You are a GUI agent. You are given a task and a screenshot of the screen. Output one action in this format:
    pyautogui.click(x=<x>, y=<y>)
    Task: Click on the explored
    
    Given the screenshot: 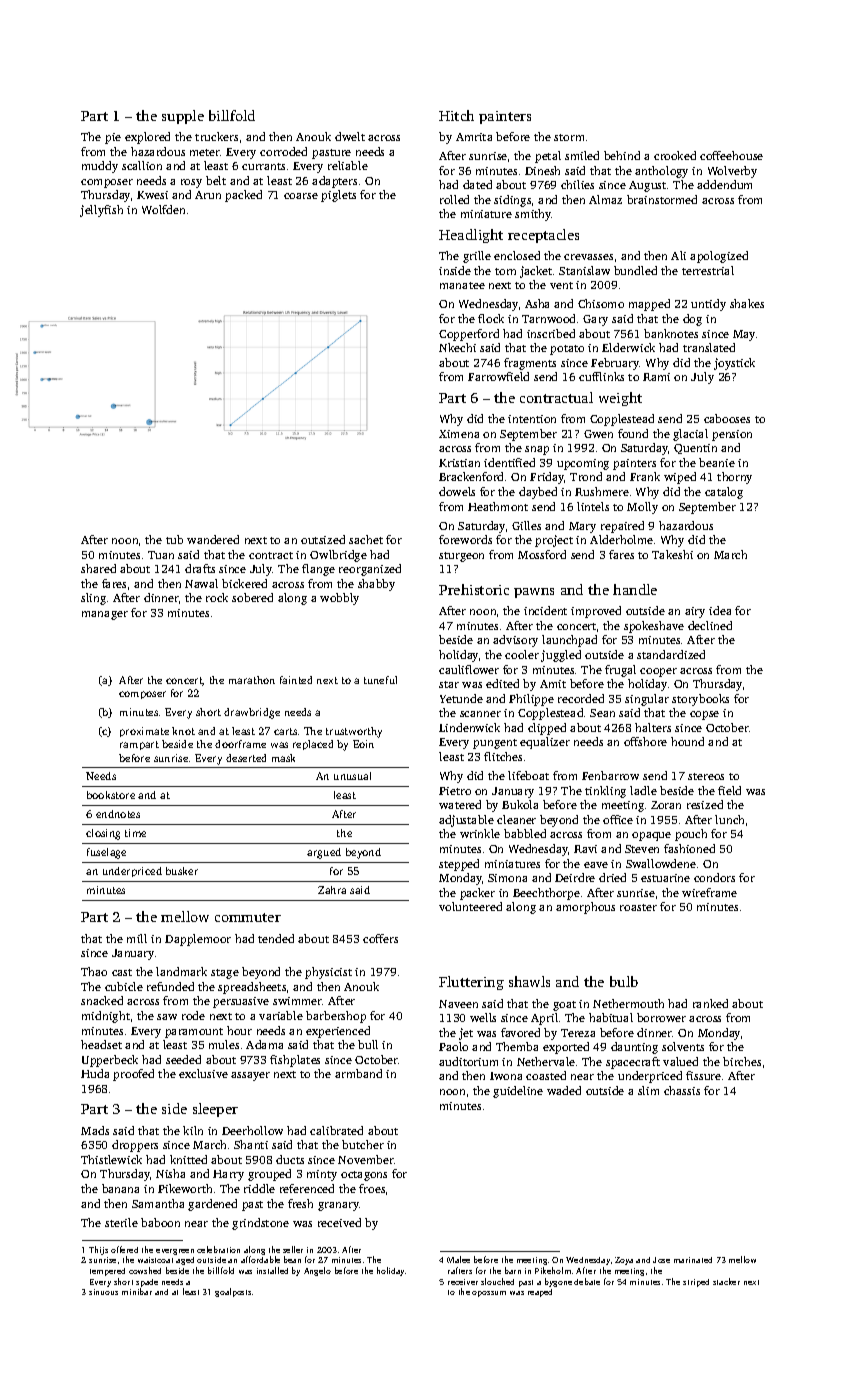 What is the action you would take?
    pyautogui.click(x=147, y=138)
